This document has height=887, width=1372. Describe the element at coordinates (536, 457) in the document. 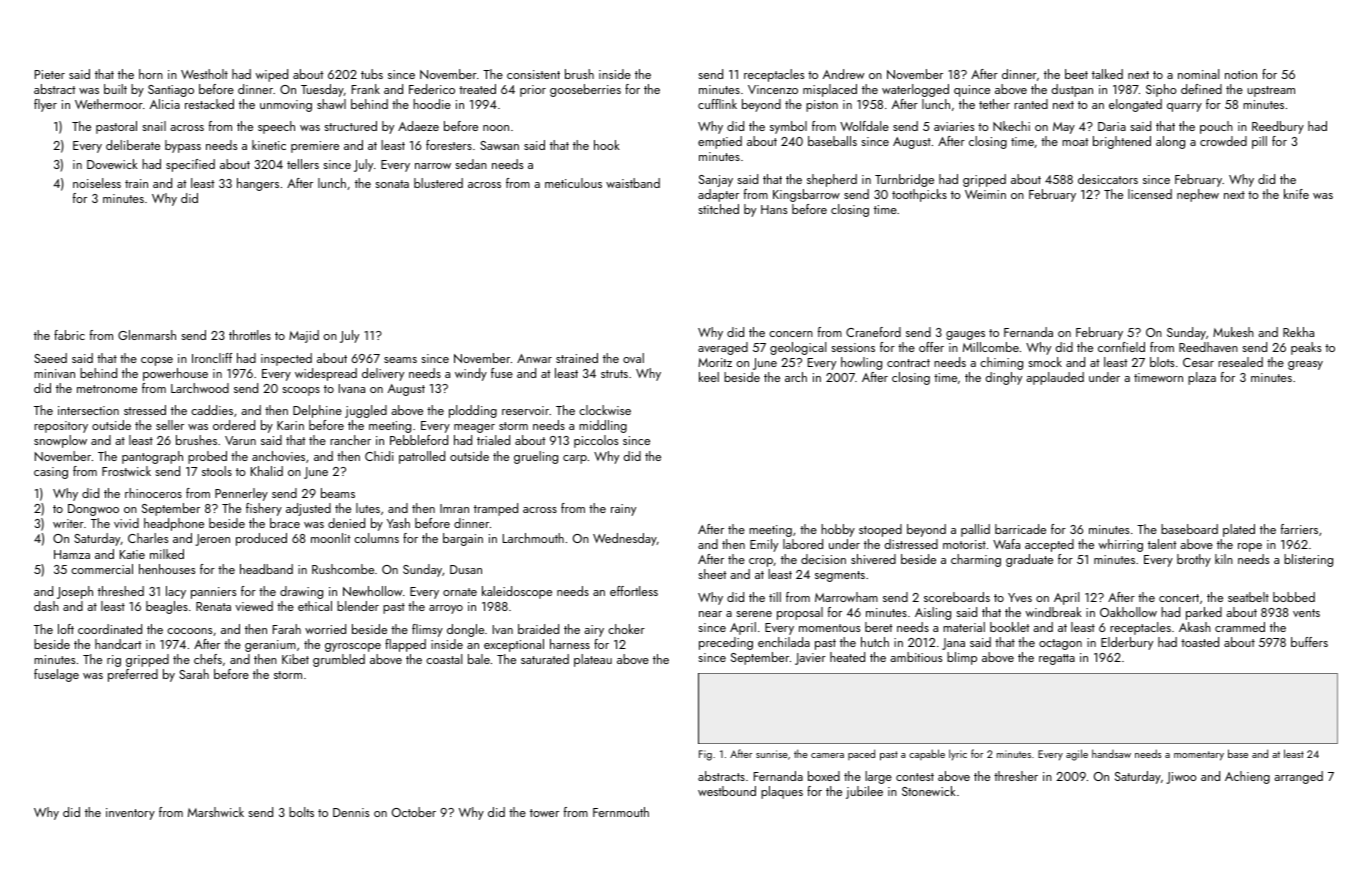

I see `grueling` at that location.
